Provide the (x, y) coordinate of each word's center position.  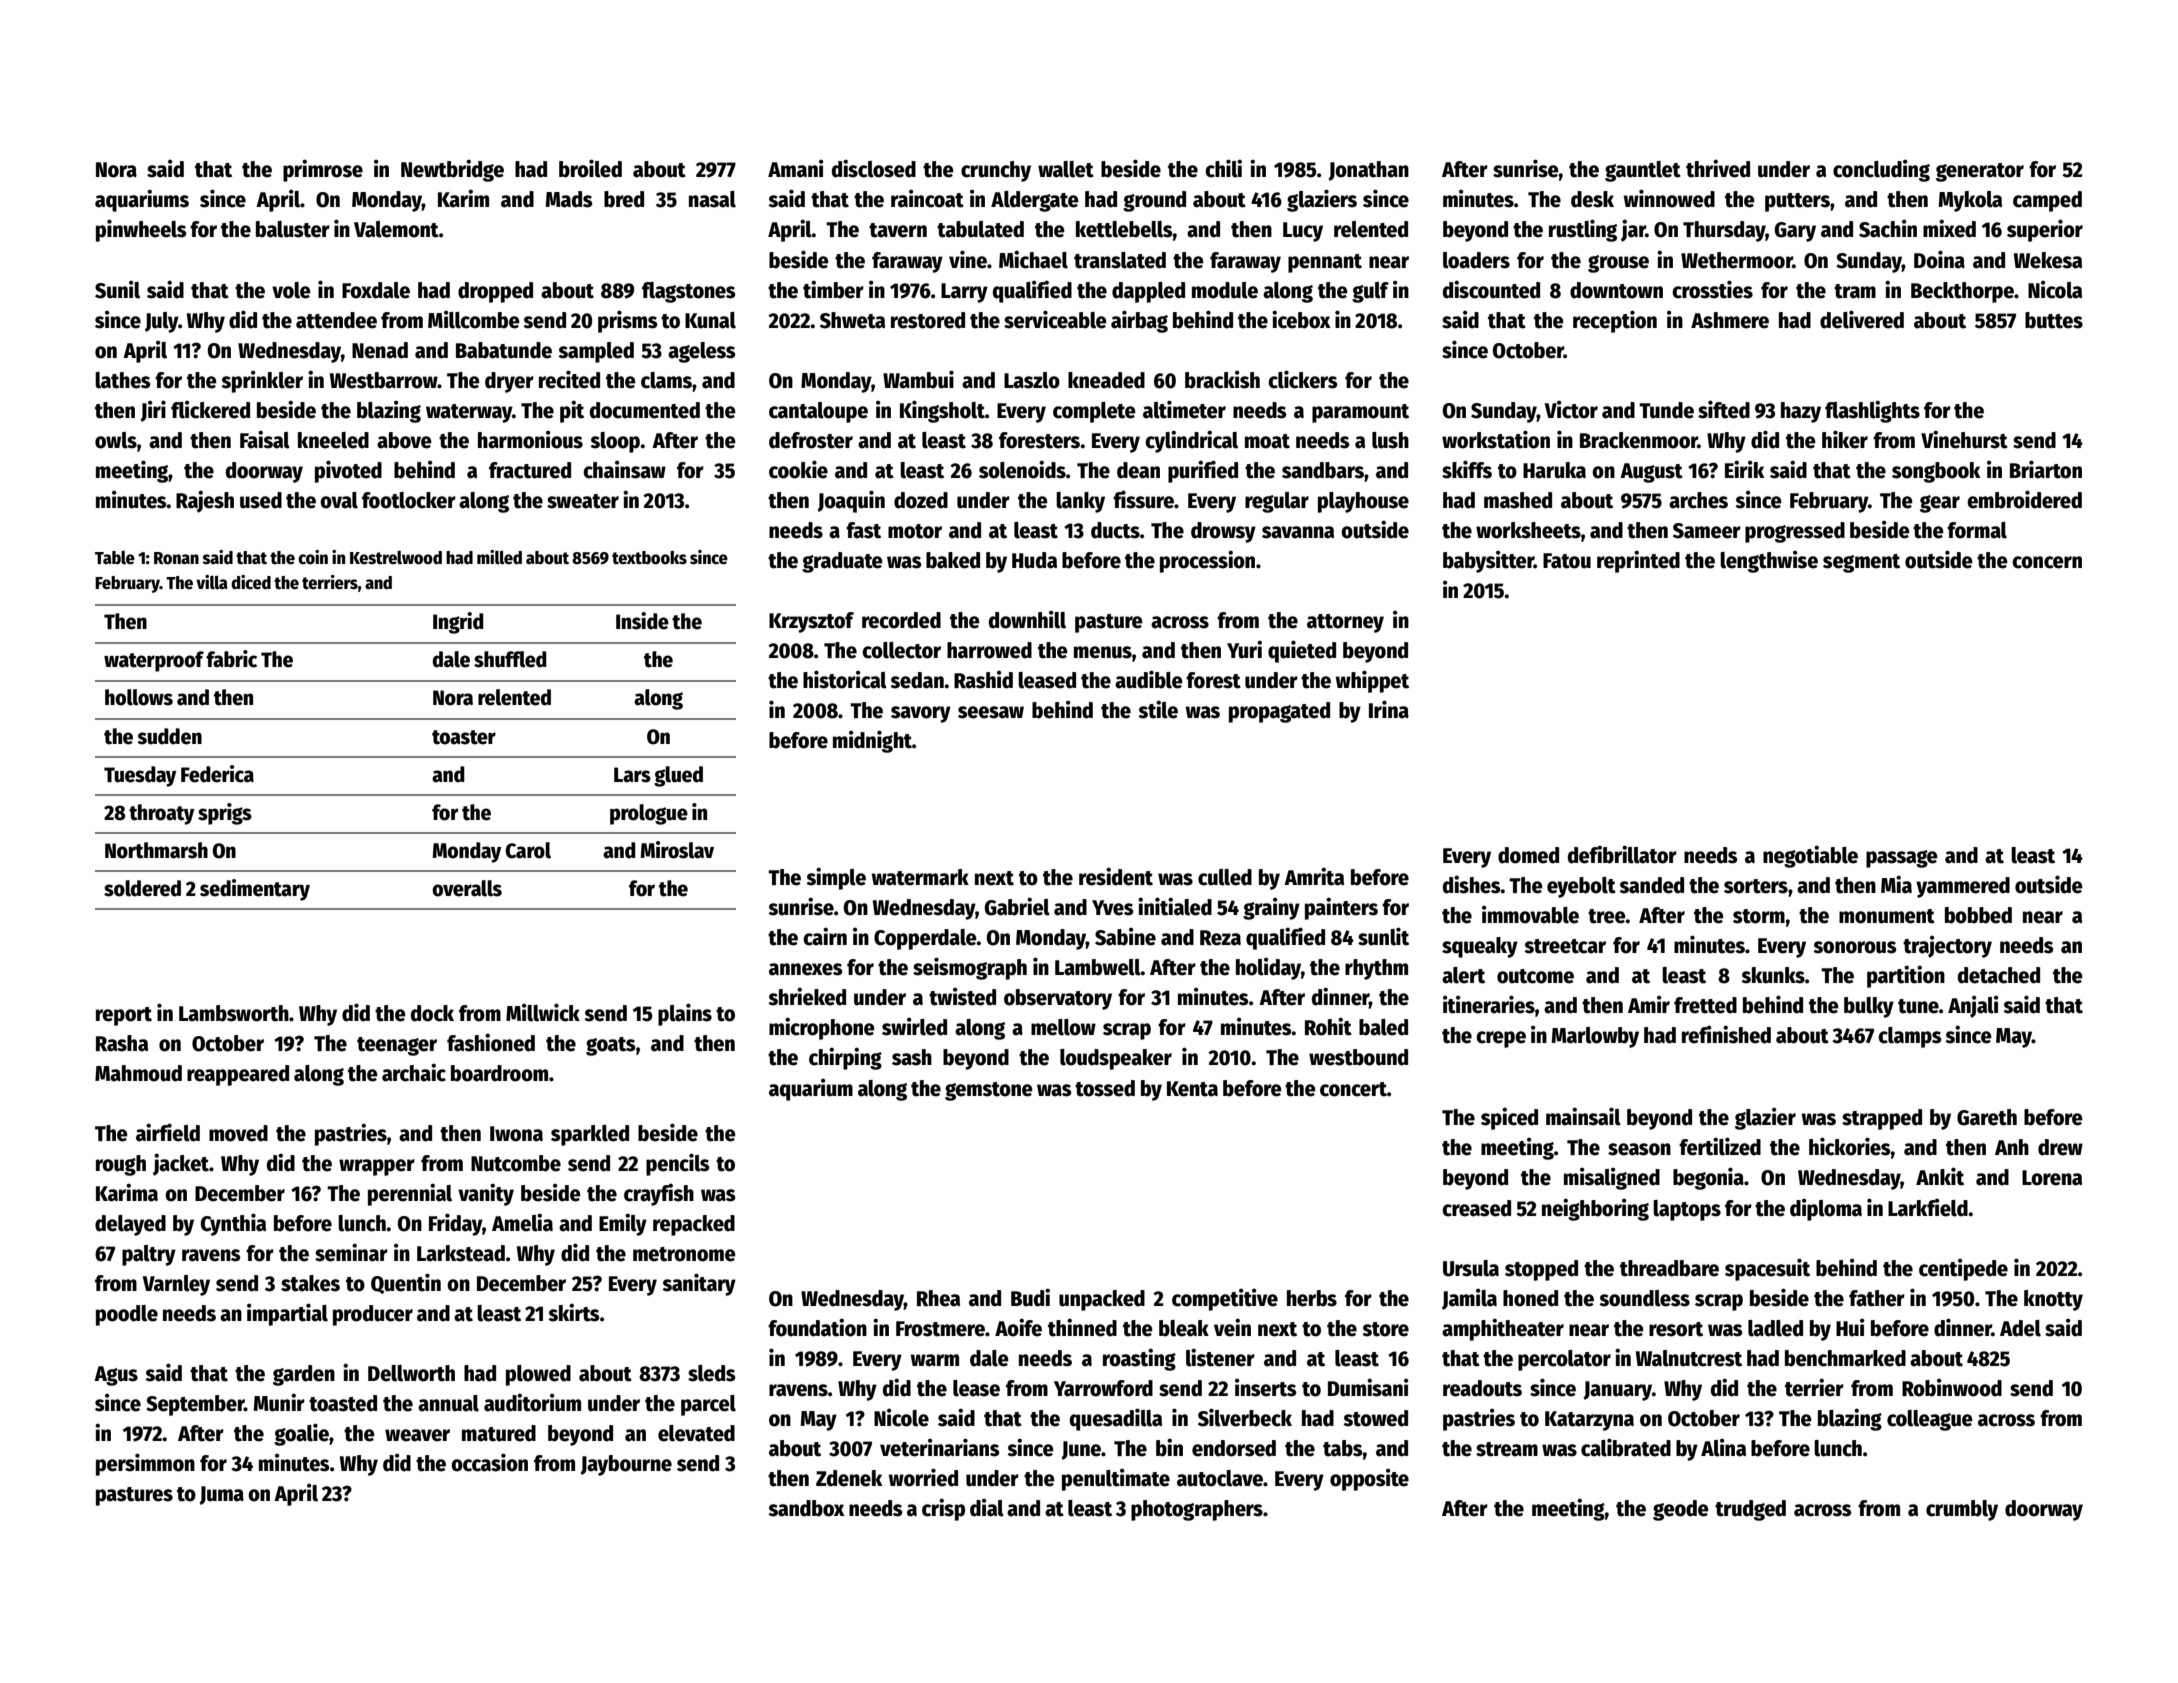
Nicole (901, 1417)
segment (1861, 563)
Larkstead (461, 1253)
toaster (464, 737)
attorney (1345, 623)
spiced (1509, 1118)
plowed (538, 1375)
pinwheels (141, 230)
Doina (1939, 259)
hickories (1850, 1146)
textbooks (649, 558)
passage (1902, 859)
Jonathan (1368, 171)
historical (845, 679)
